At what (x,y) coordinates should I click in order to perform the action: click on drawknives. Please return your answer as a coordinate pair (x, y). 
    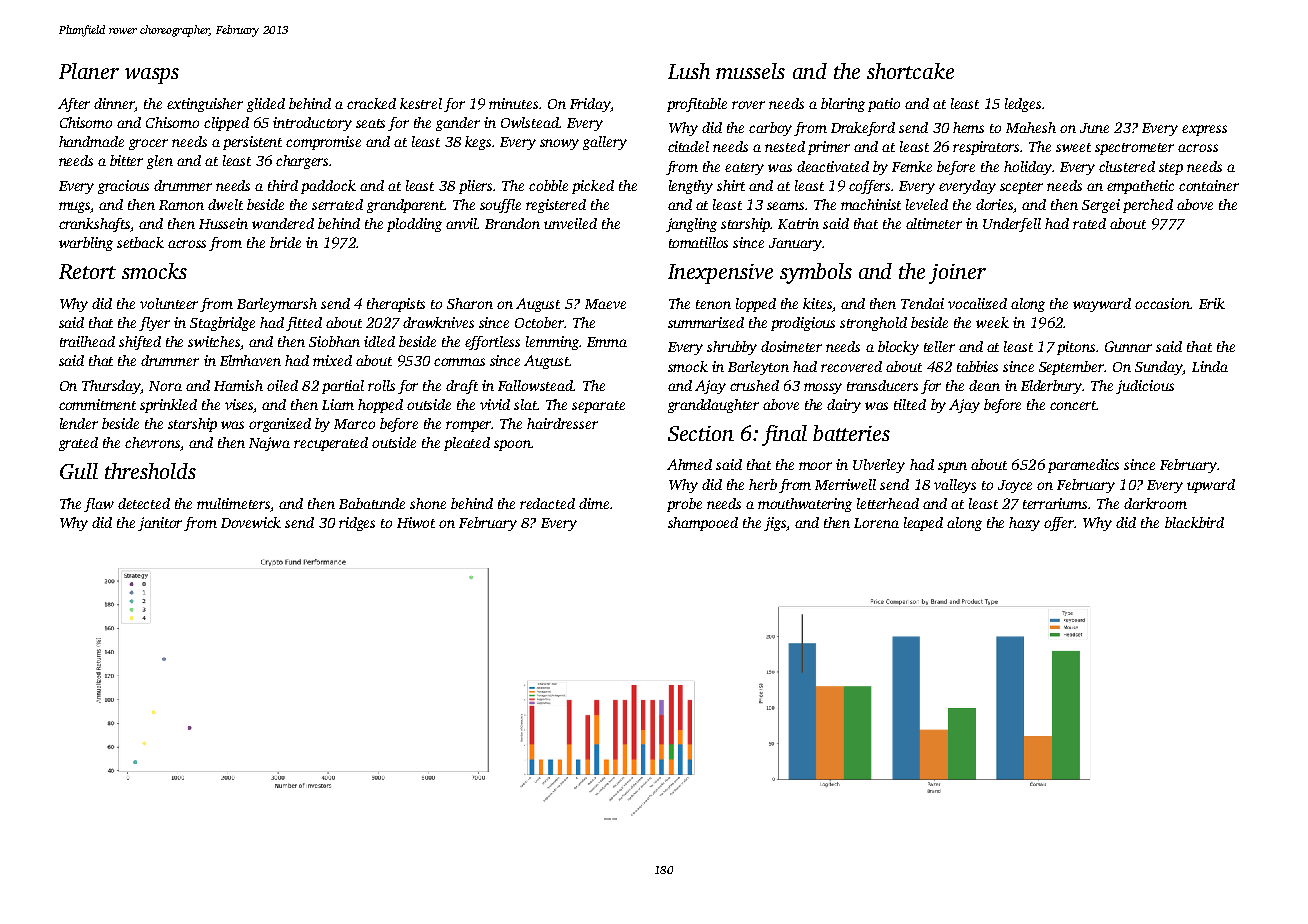
    Looking at the image, I should click on (438, 322).
